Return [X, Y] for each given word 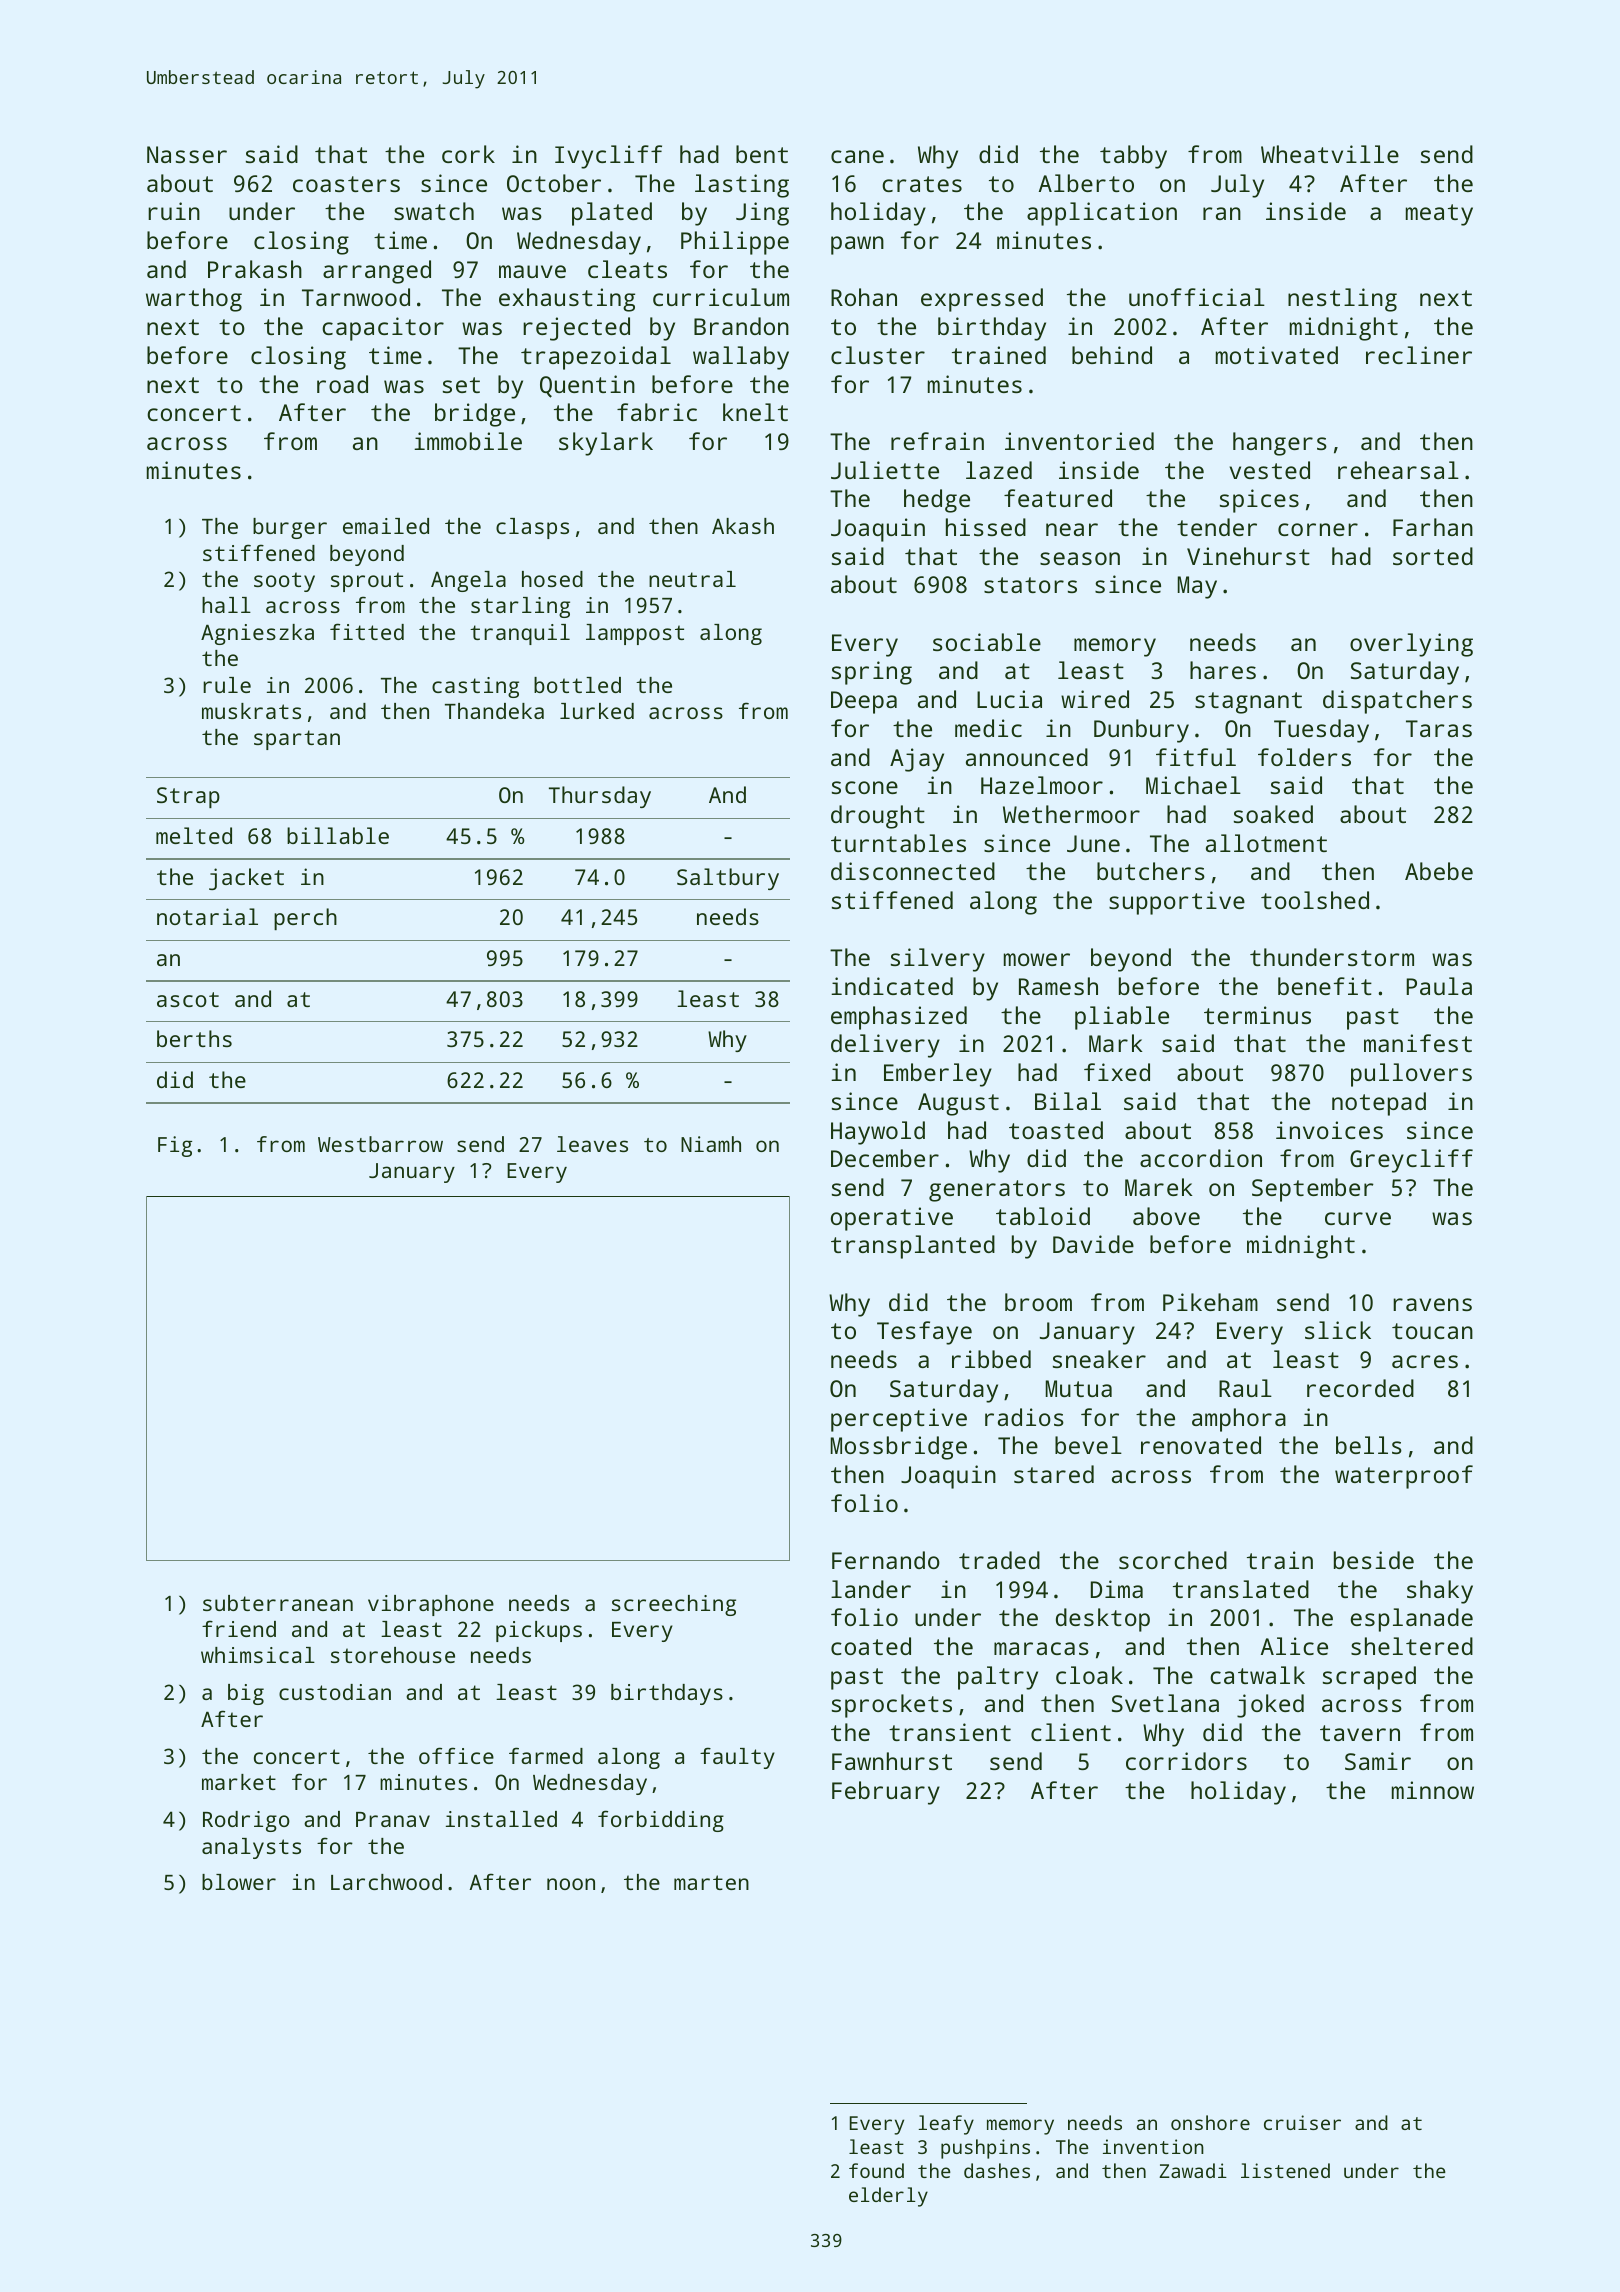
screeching [674, 1605]
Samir [1378, 1761]
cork [468, 154]
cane [857, 156]
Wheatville [1330, 154]
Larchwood [386, 1882]
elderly [888, 2197]
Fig [175, 1146]
